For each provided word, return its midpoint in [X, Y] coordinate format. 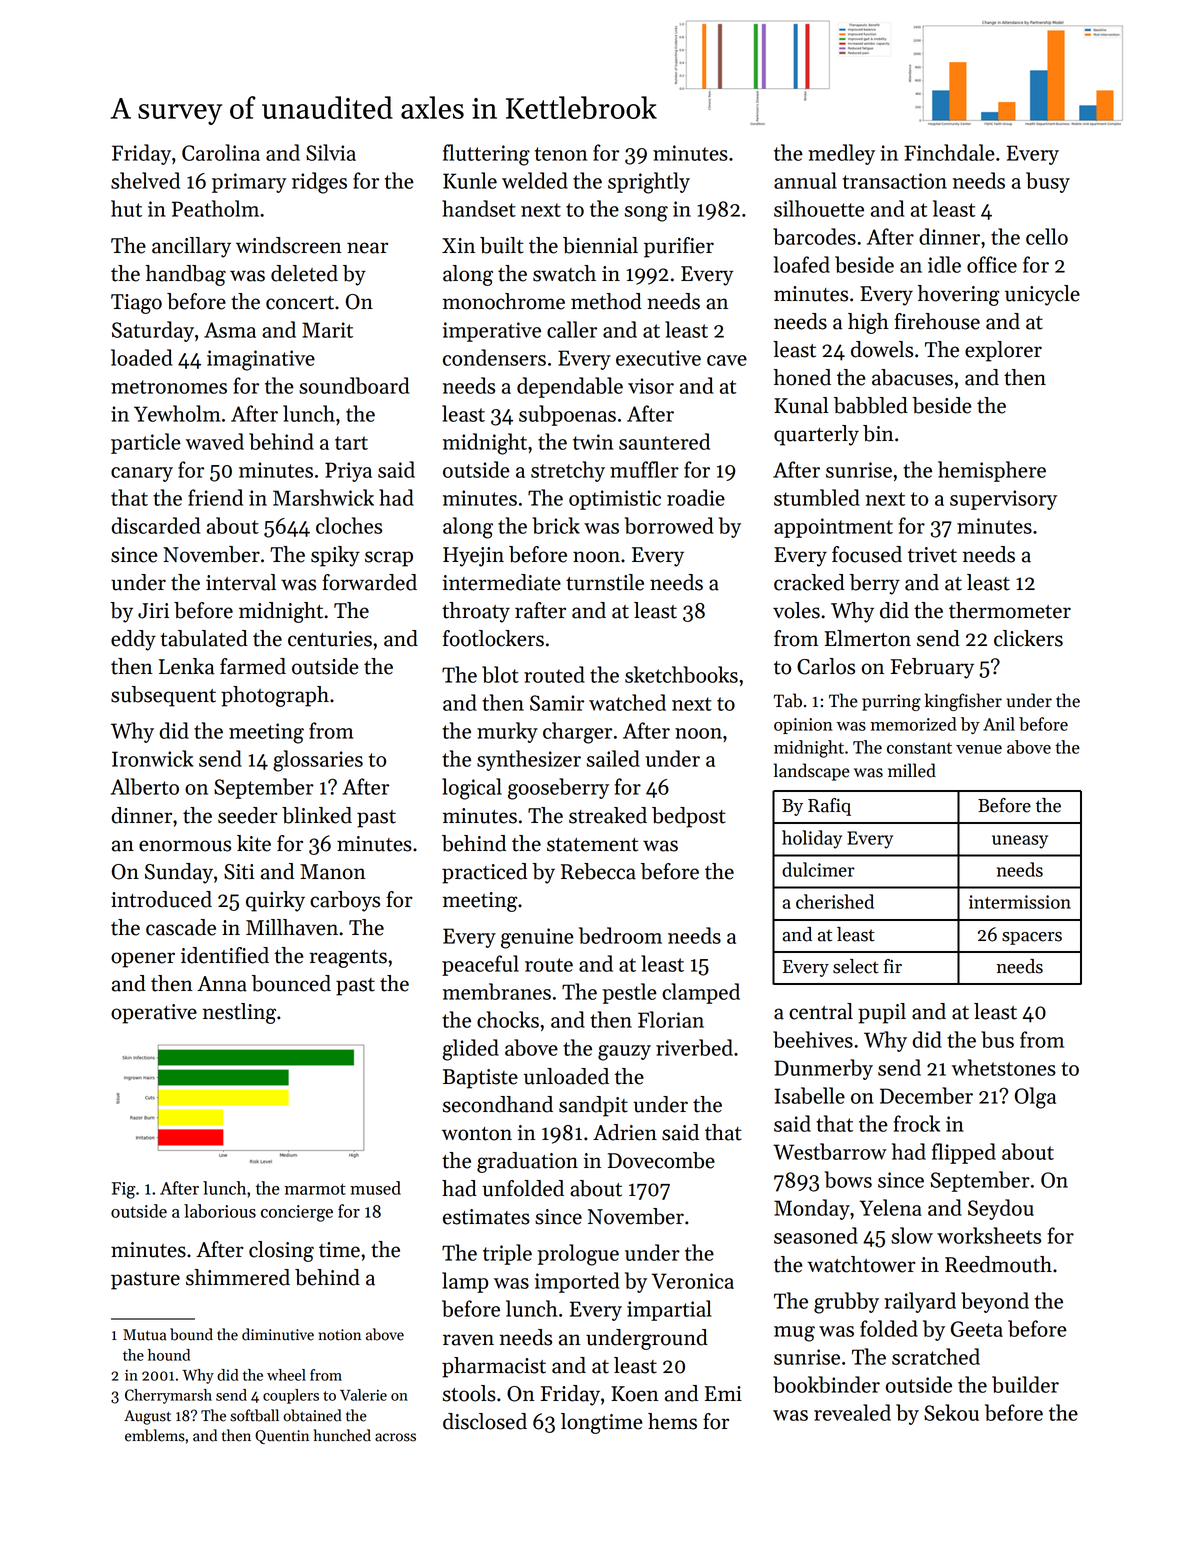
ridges [319, 183]
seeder [248, 815]
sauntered [664, 441]
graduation [527, 1162]
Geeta [977, 1329]
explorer [1003, 351]
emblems [155, 1435]
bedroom [620, 935]
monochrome [504, 301]
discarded [155, 525]
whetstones [1003, 1067]
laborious [220, 1211]
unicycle [1042, 295]
